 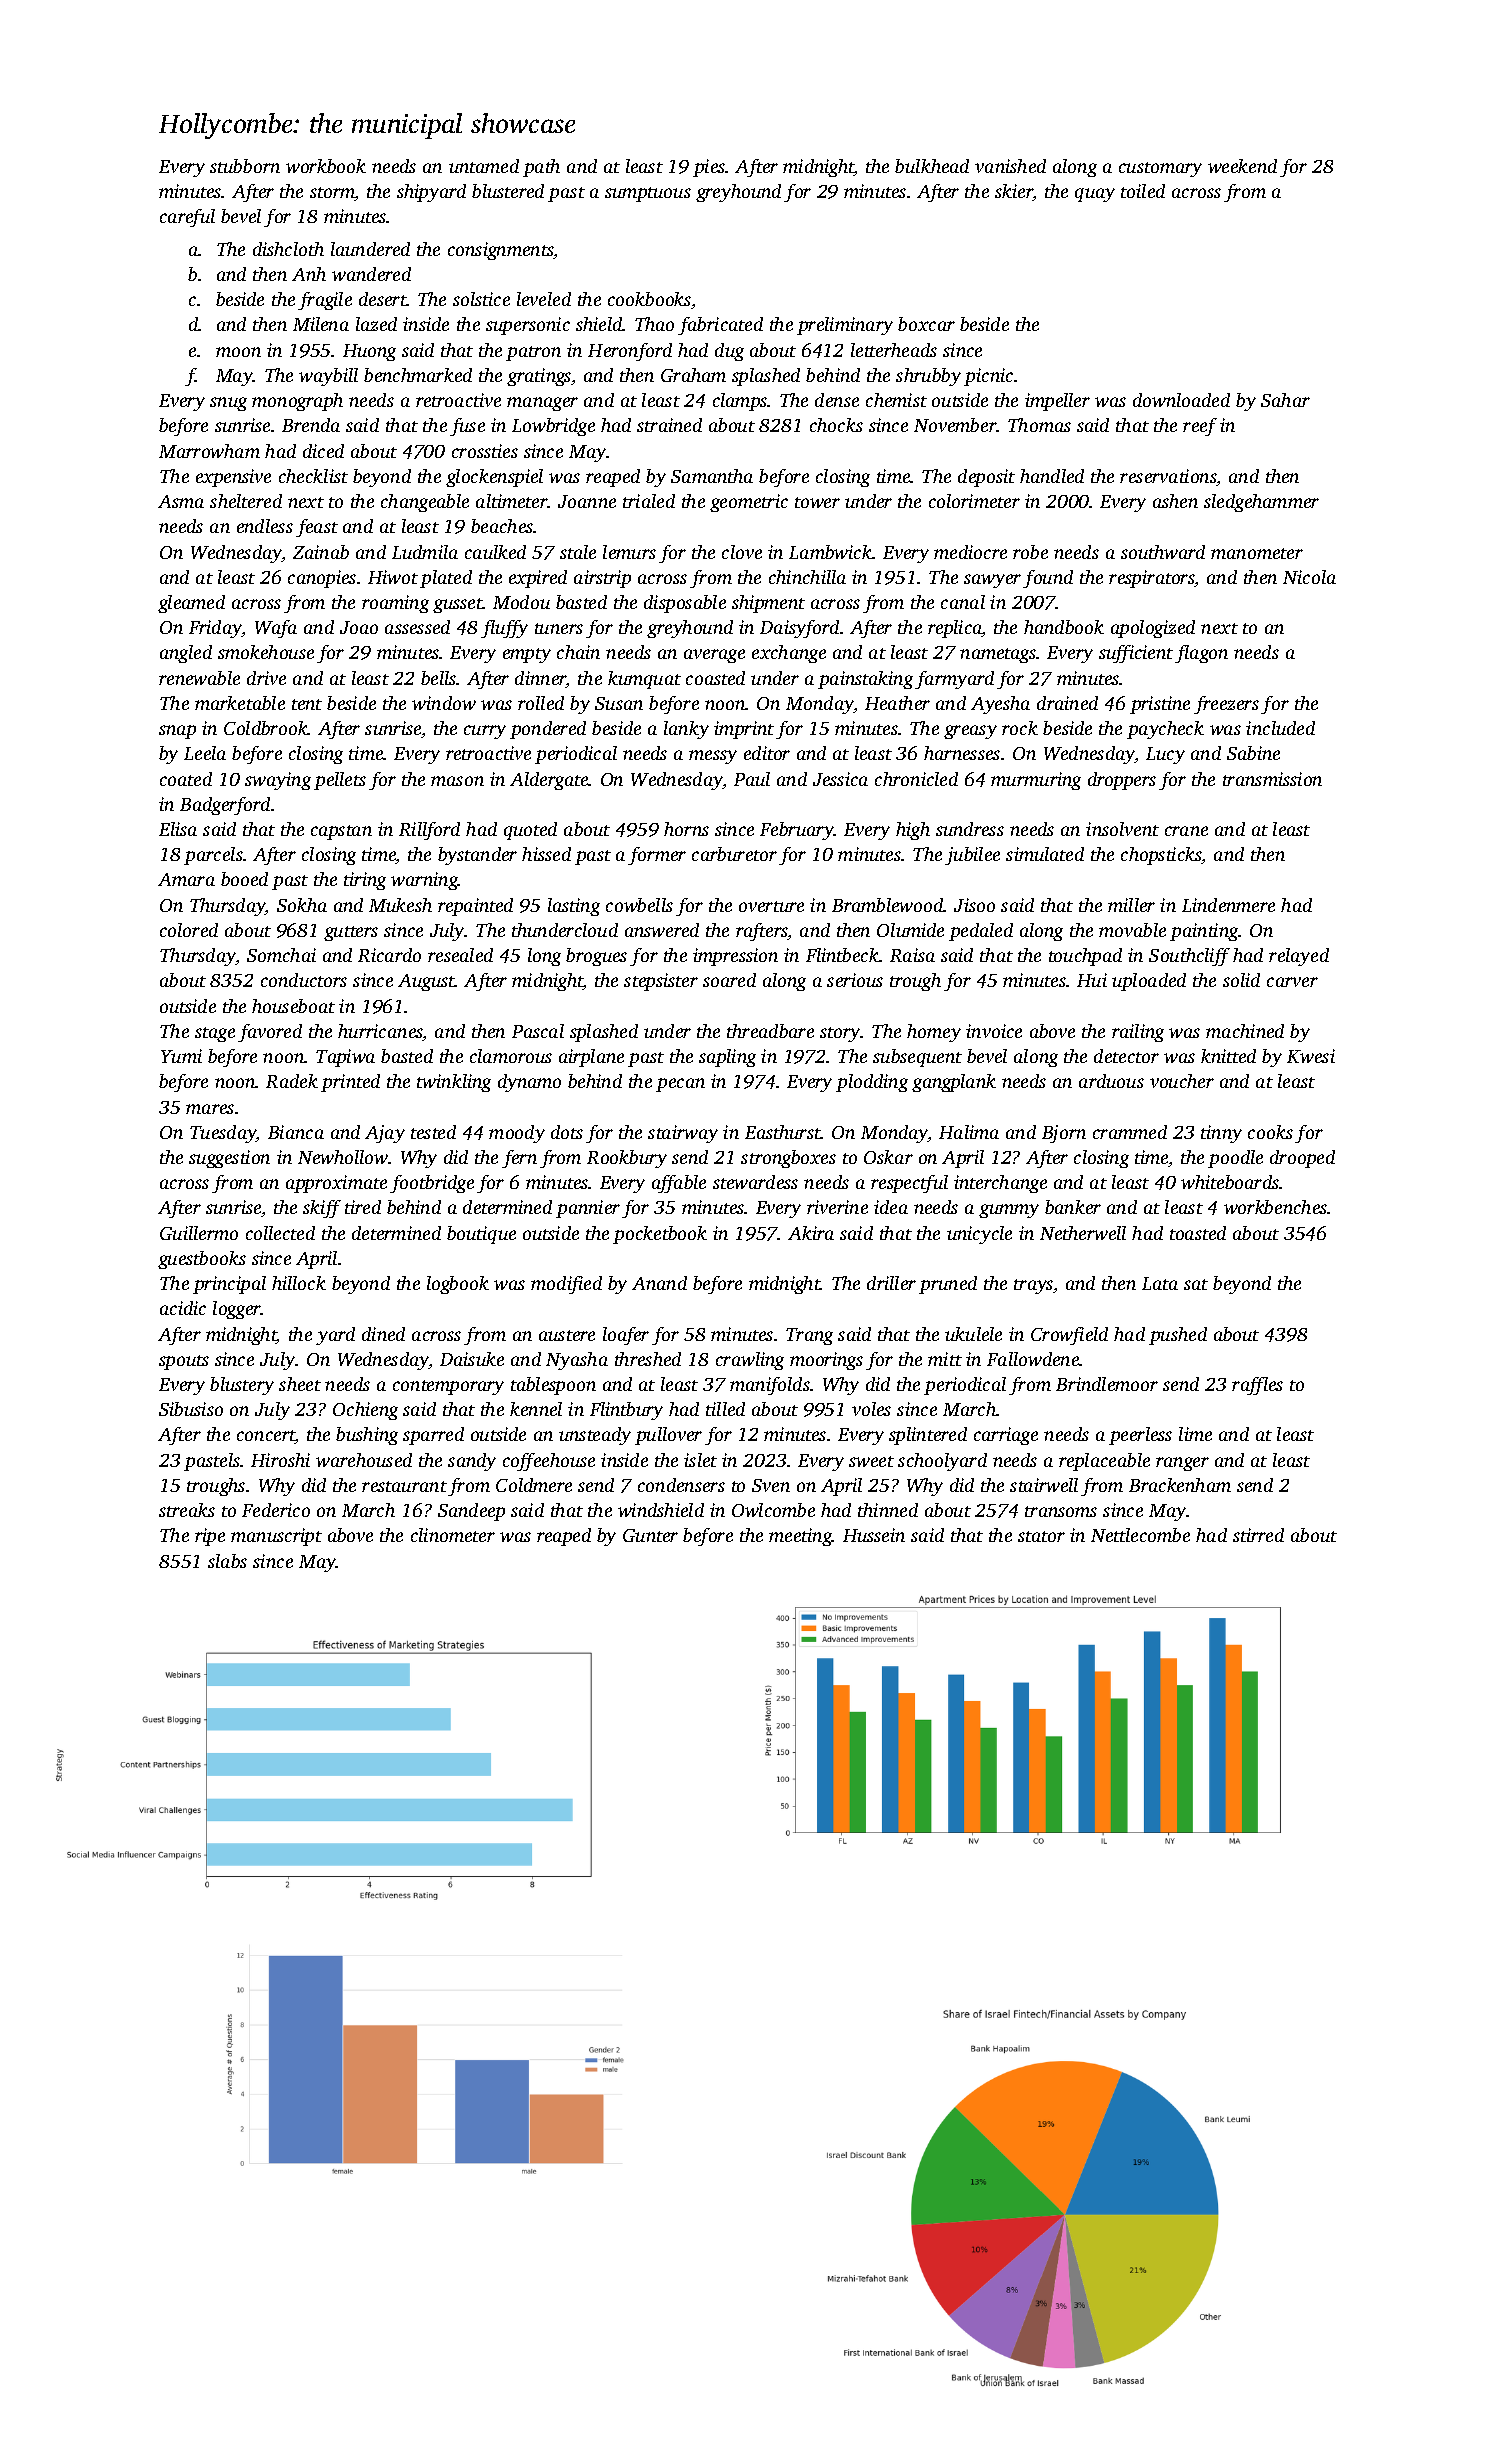 What do you see at coordinates (186, 879) in the image?
I see `Amara` at bounding box center [186, 879].
